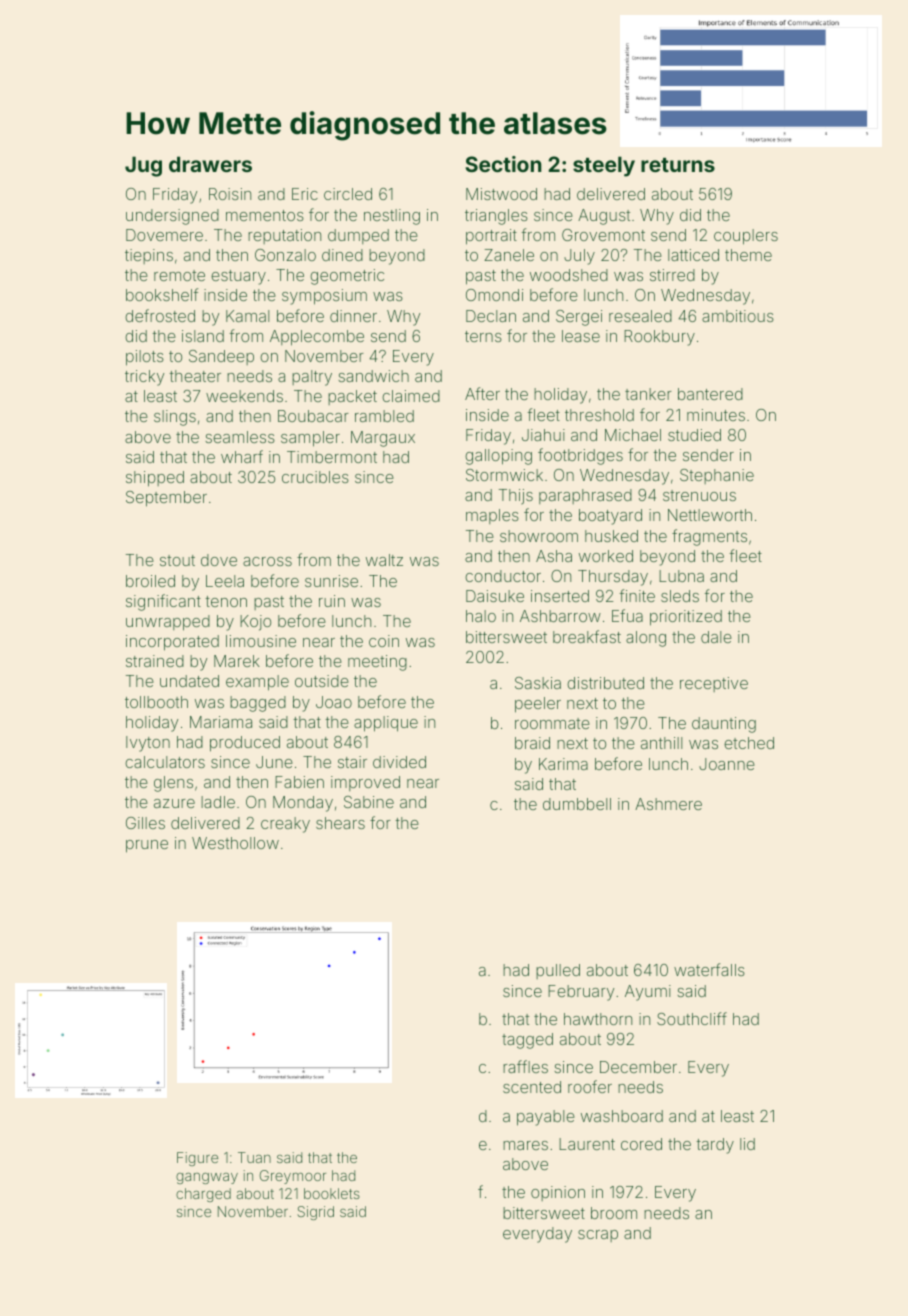 The image size is (908, 1316). Describe the element at coordinates (384, 560) in the screenshot. I see `waltz` at that location.
